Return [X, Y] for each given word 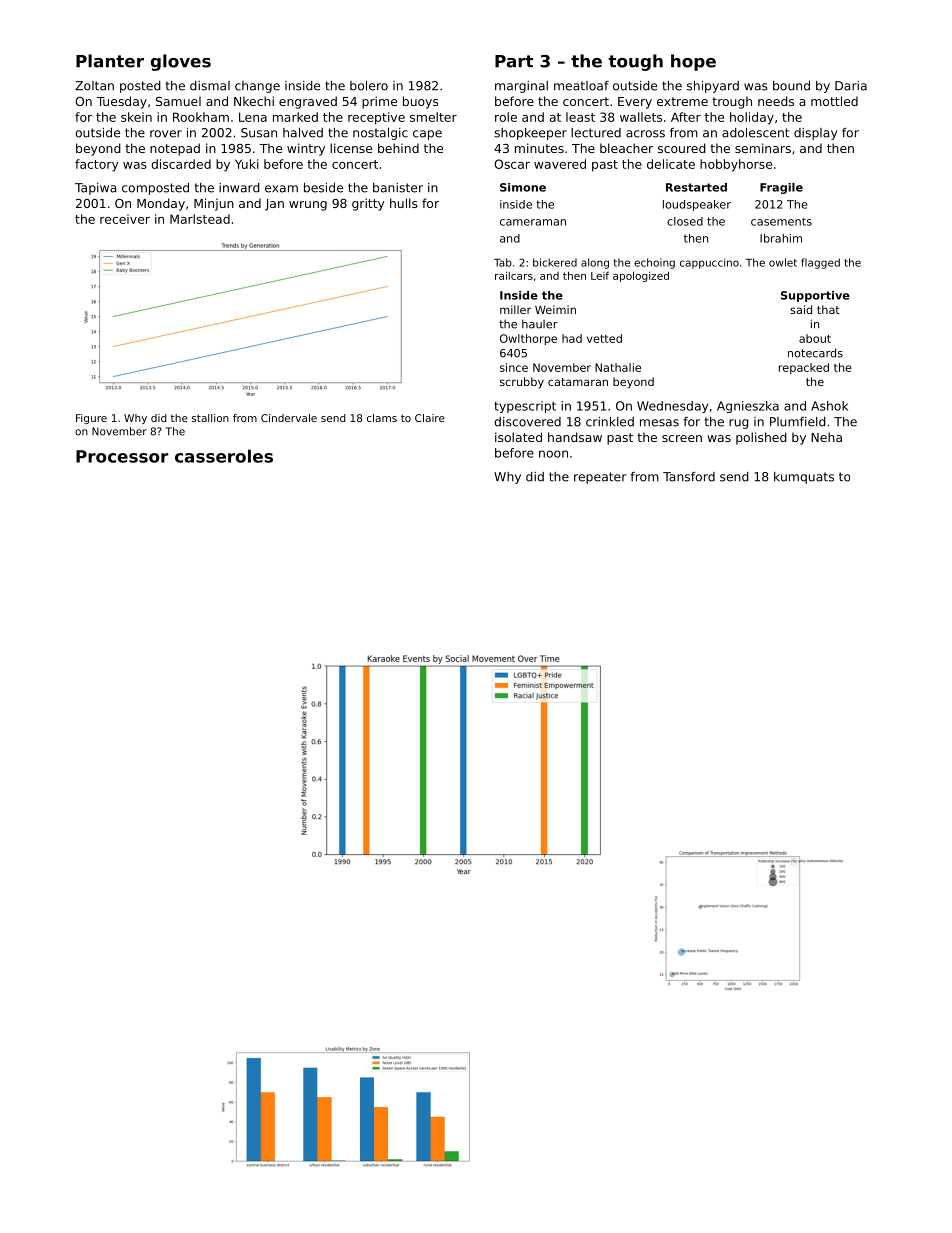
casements [781, 222]
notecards [815, 353]
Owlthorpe [528, 339]
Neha [826, 437]
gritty [368, 204]
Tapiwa [95, 189]
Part [514, 61]
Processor [122, 456]
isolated [518, 437]
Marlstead [200, 219]
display [815, 134]
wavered [560, 164]
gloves [181, 62]
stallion [210, 418]
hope [693, 62]
